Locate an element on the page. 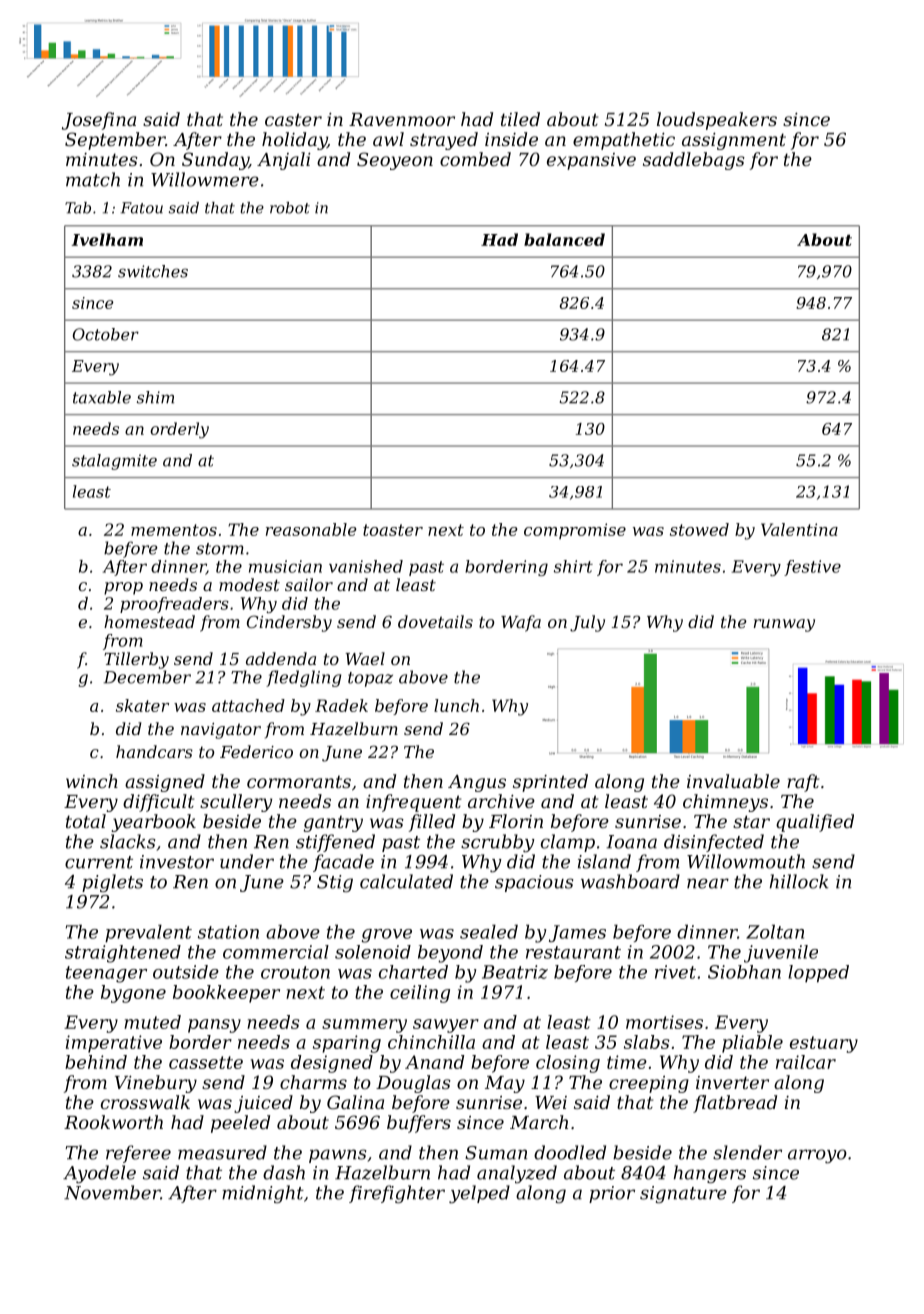 This document has height=1314, width=924. investor is located at coordinates (177, 862).
